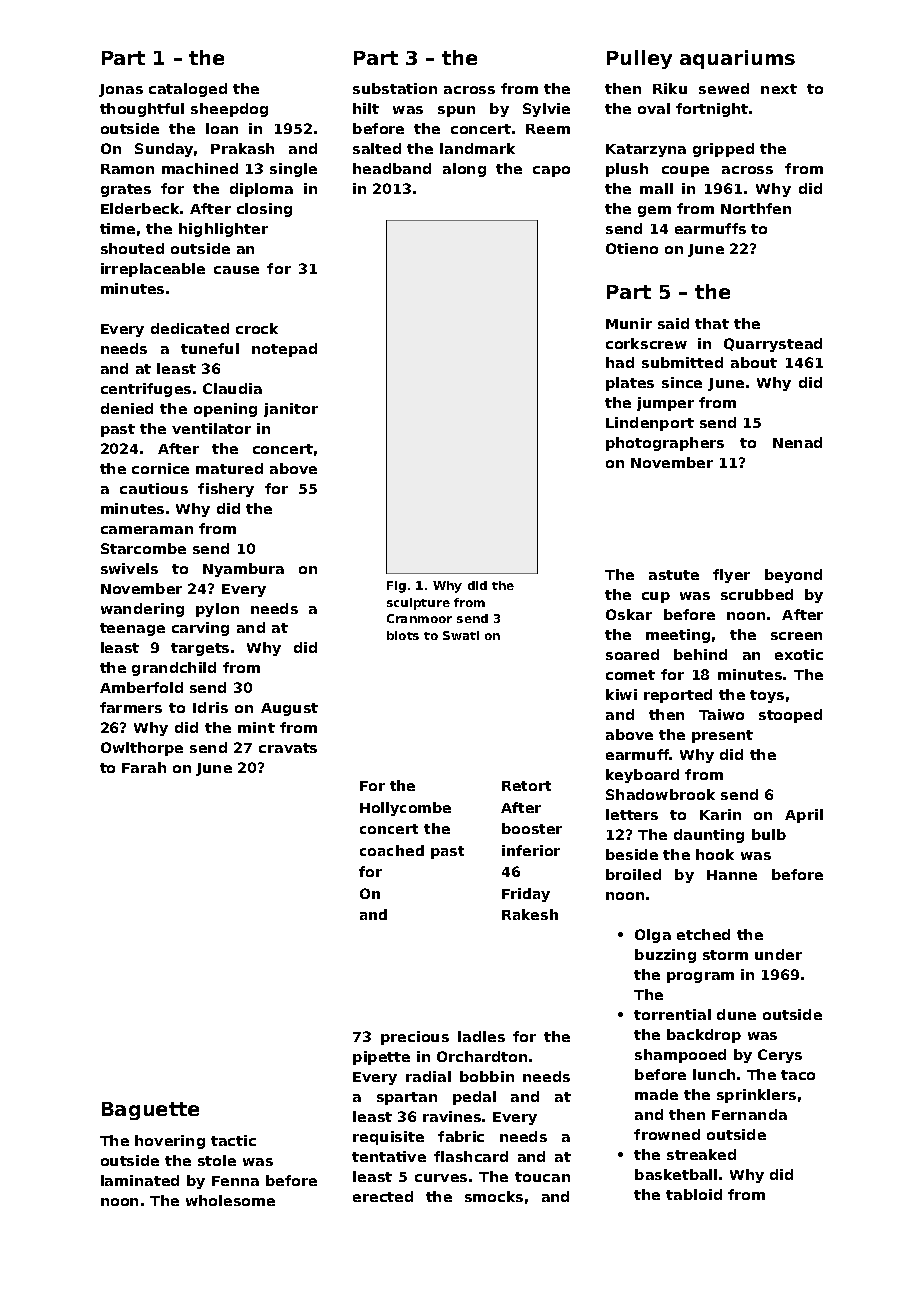 This image has height=1308, width=924. Describe the element at coordinates (630, 384) in the image. I see `plates` at that location.
